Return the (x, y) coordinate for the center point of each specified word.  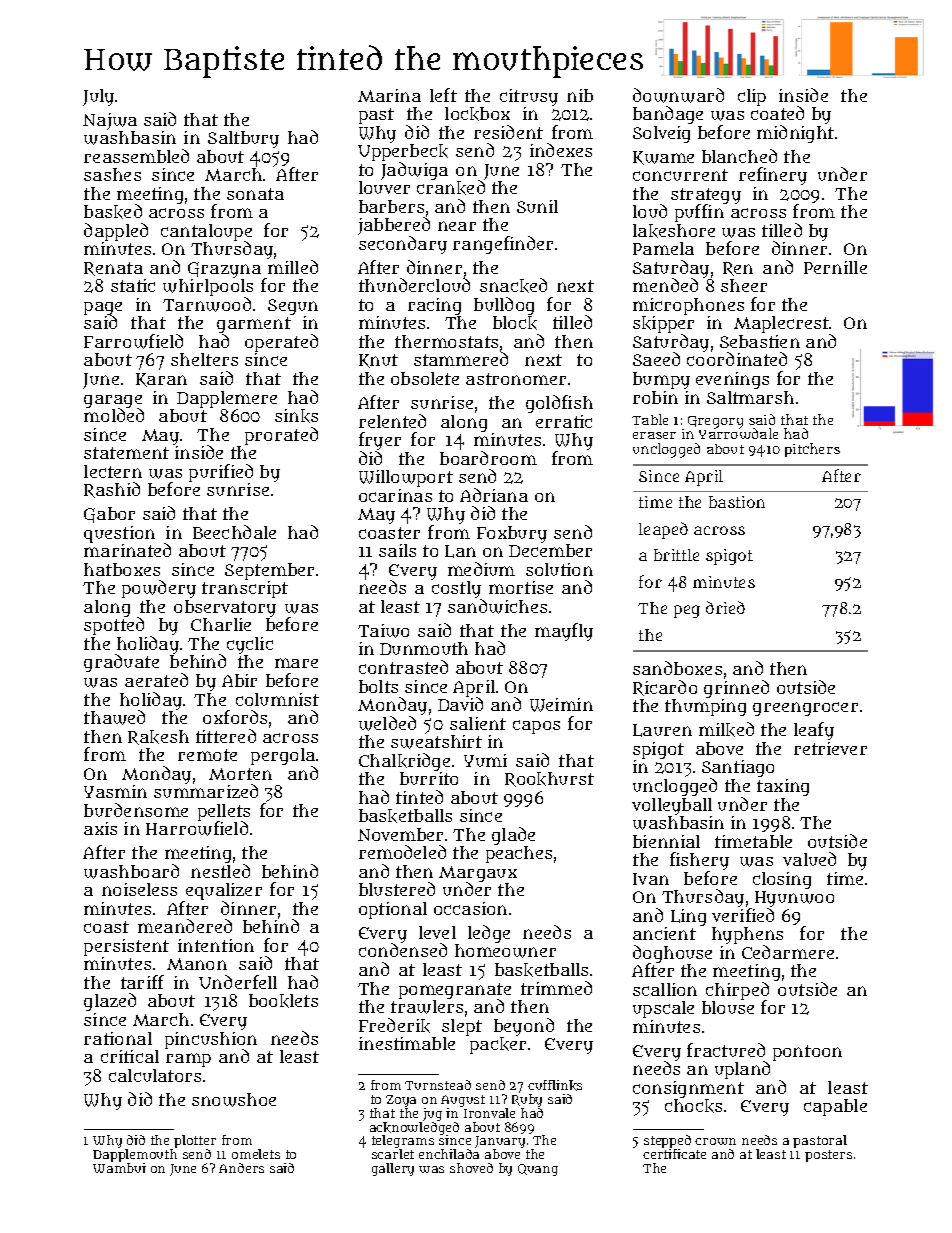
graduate (121, 663)
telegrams (403, 1142)
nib (580, 95)
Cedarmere (788, 952)
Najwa (110, 121)
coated (777, 113)
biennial (666, 841)
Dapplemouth (135, 1156)
